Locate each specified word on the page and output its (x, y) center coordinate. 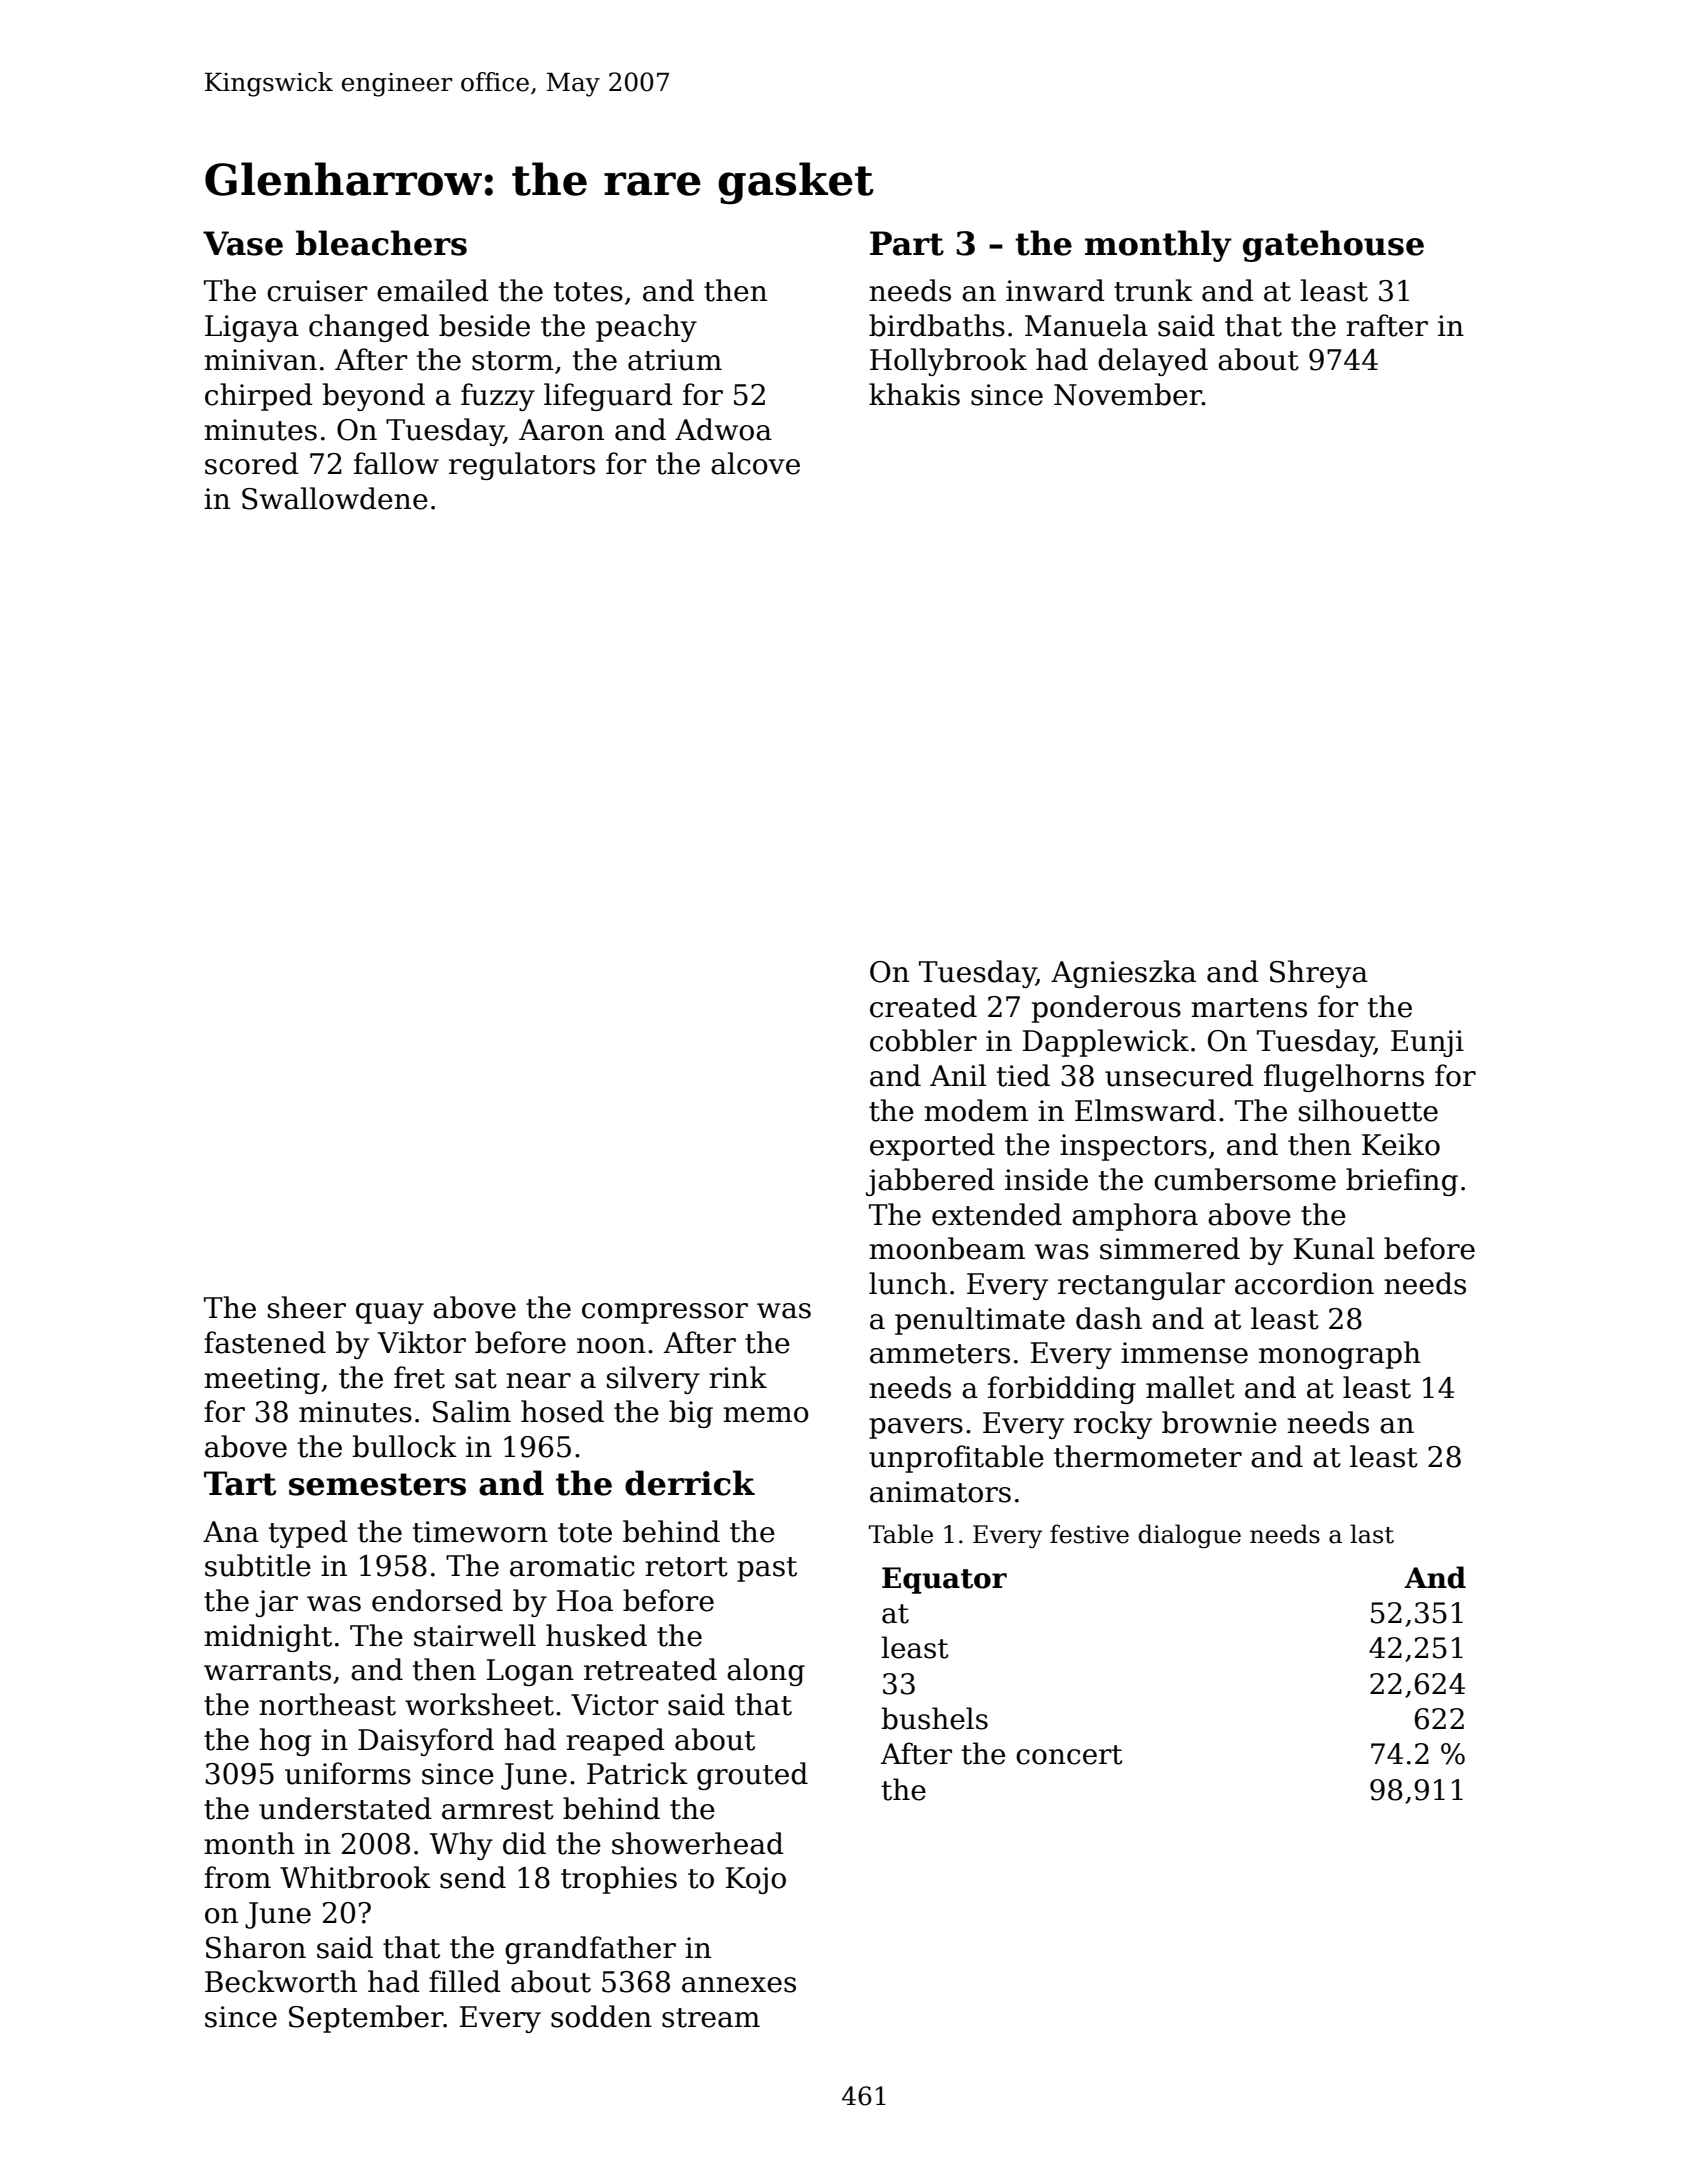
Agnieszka (1123, 974)
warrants (267, 1671)
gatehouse (1333, 246)
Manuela (1086, 325)
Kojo (756, 1880)
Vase (243, 243)
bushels (934, 1718)
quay (390, 1313)
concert (1069, 1755)
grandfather (590, 1950)
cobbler (923, 1040)
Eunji (1427, 1043)
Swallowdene (335, 498)
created (923, 1006)
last (1372, 1534)
